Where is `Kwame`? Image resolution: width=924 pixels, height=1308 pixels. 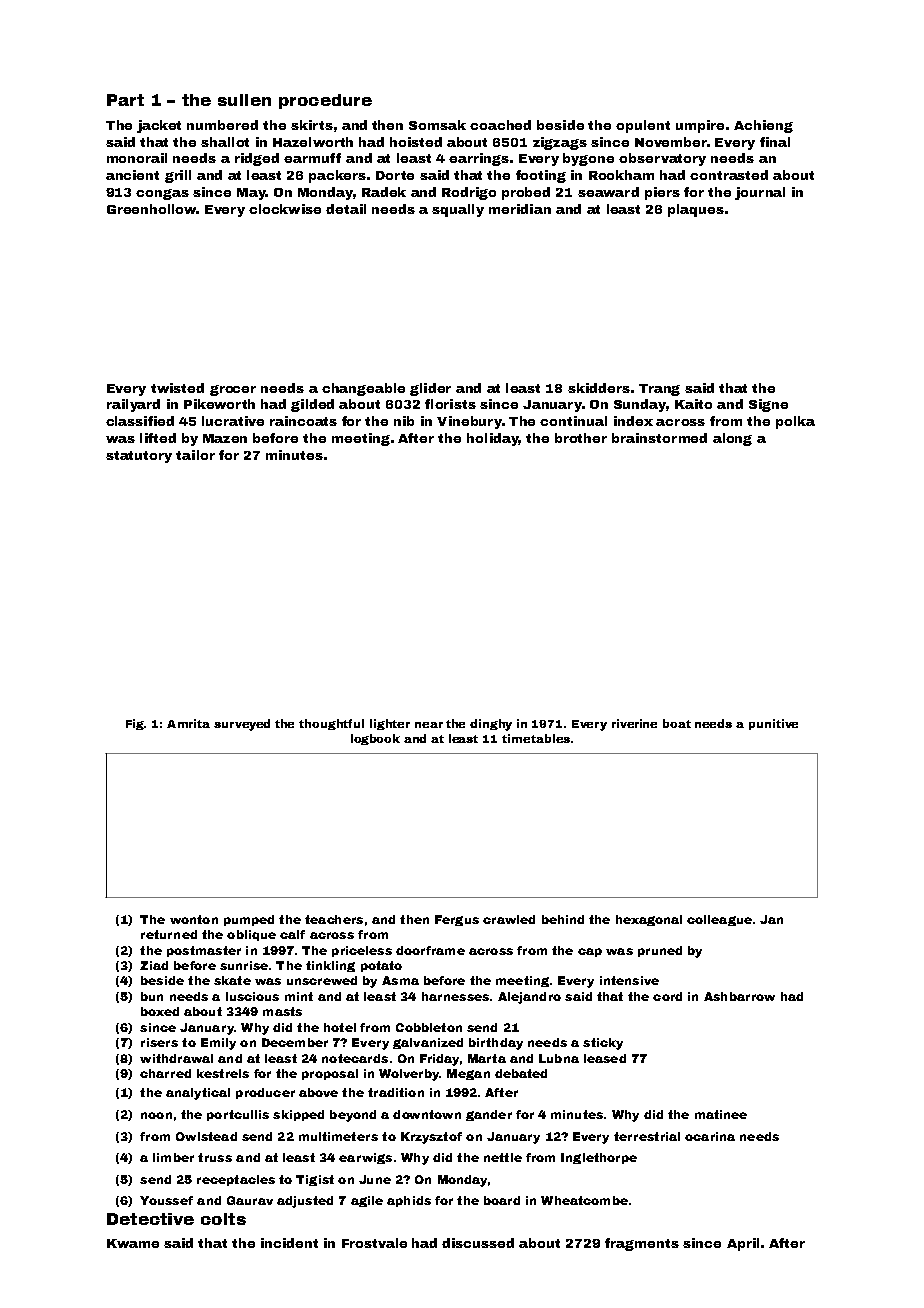
Kwame is located at coordinates (133, 1243).
